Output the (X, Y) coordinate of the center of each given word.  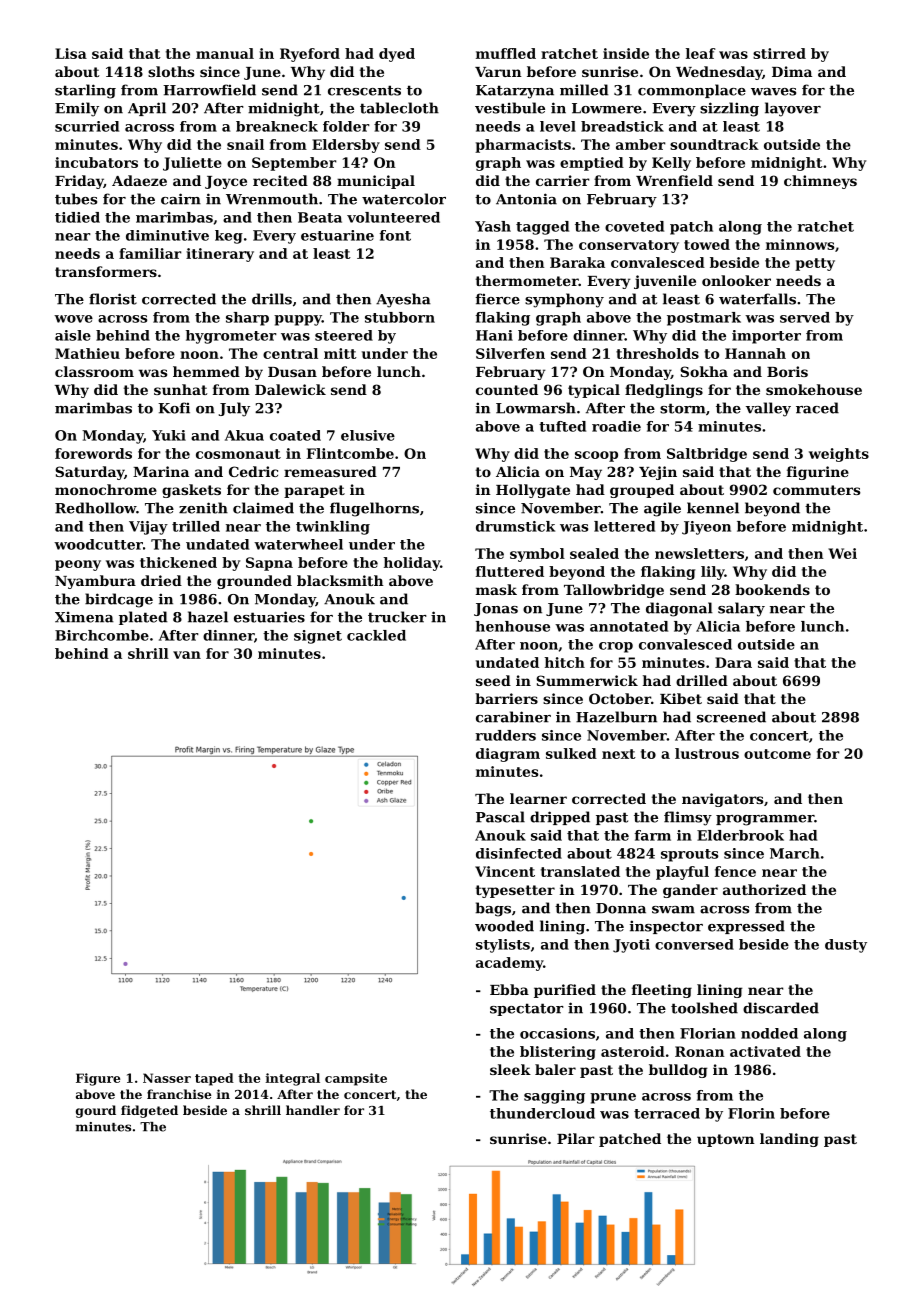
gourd (96, 1111)
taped (214, 1079)
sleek (510, 1069)
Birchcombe (102, 635)
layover (793, 109)
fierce (497, 299)
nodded (769, 1033)
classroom (94, 371)
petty (815, 264)
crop (616, 647)
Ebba (509, 989)
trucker (397, 617)
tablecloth (399, 108)
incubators (96, 162)
